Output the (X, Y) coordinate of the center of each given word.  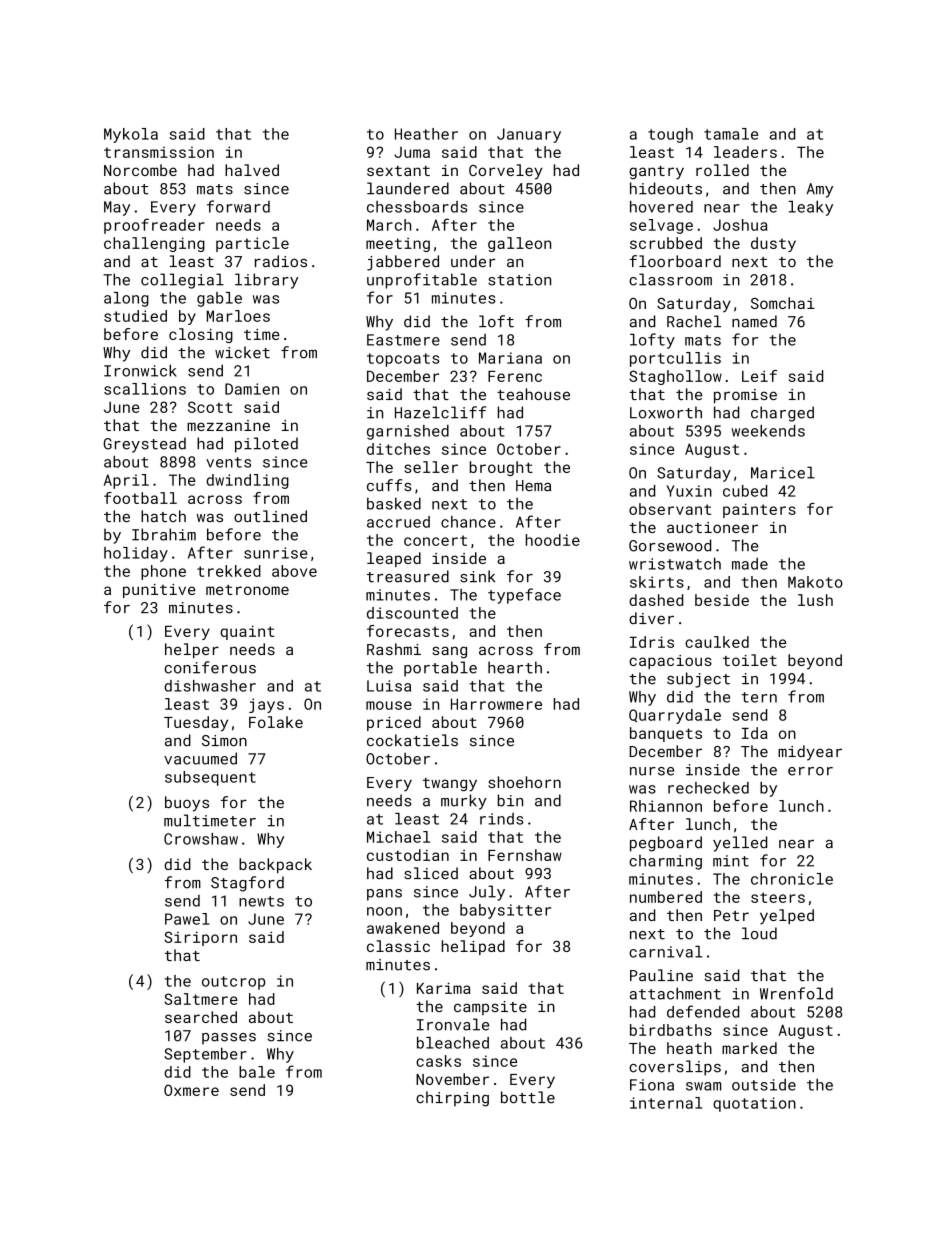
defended (703, 1011)
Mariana (510, 358)
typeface (524, 596)
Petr (731, 915)
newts (261, 901)
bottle (528, 1097)
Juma (412, 152)
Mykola (131, 135)
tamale (731, 134)
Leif (759, 376)
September (205, 1055)
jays (266, 705)
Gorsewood (670, 545)
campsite (490, 1008)
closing (201, 335)
